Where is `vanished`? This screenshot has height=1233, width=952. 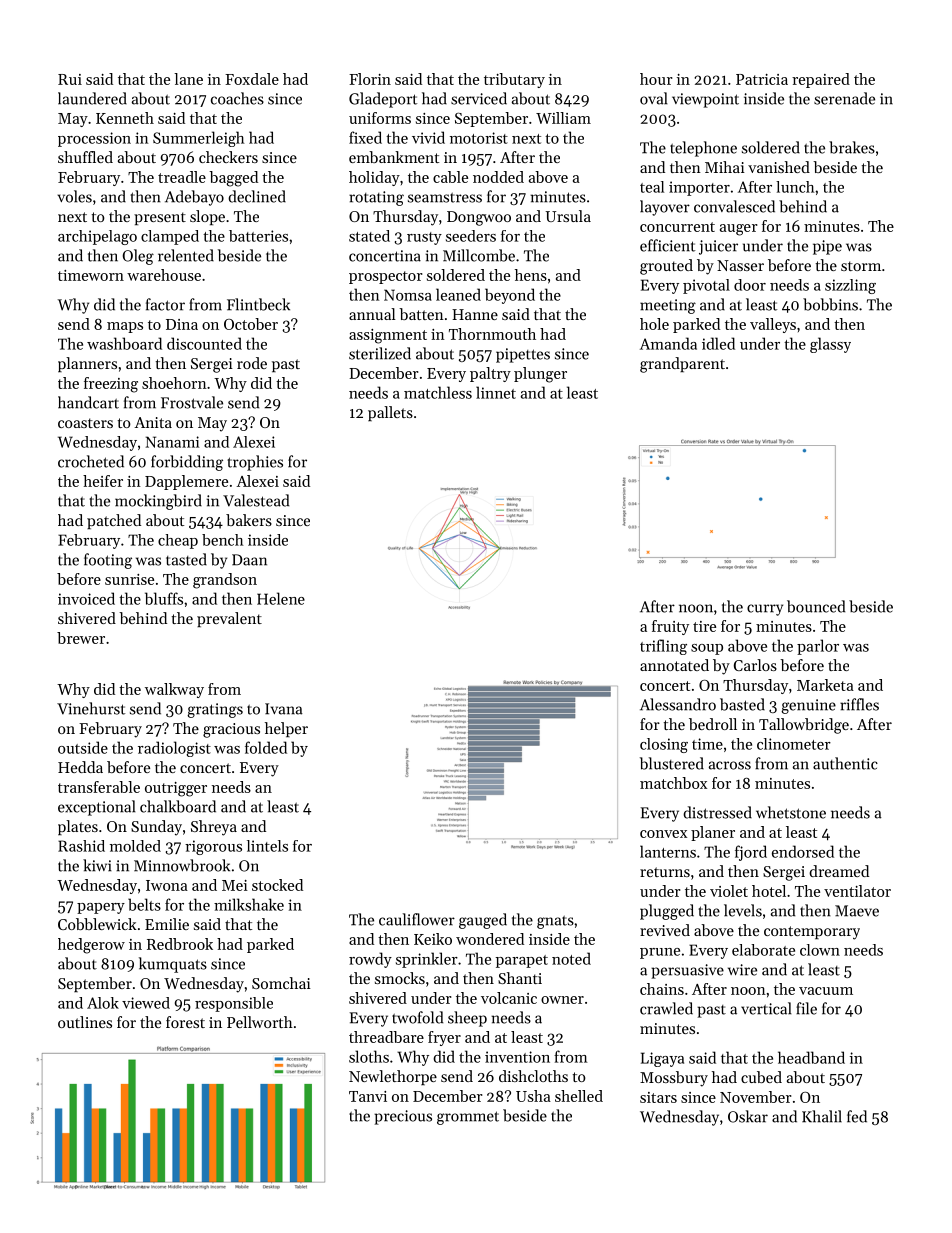
vanished is located at coordinates (779, 167).
